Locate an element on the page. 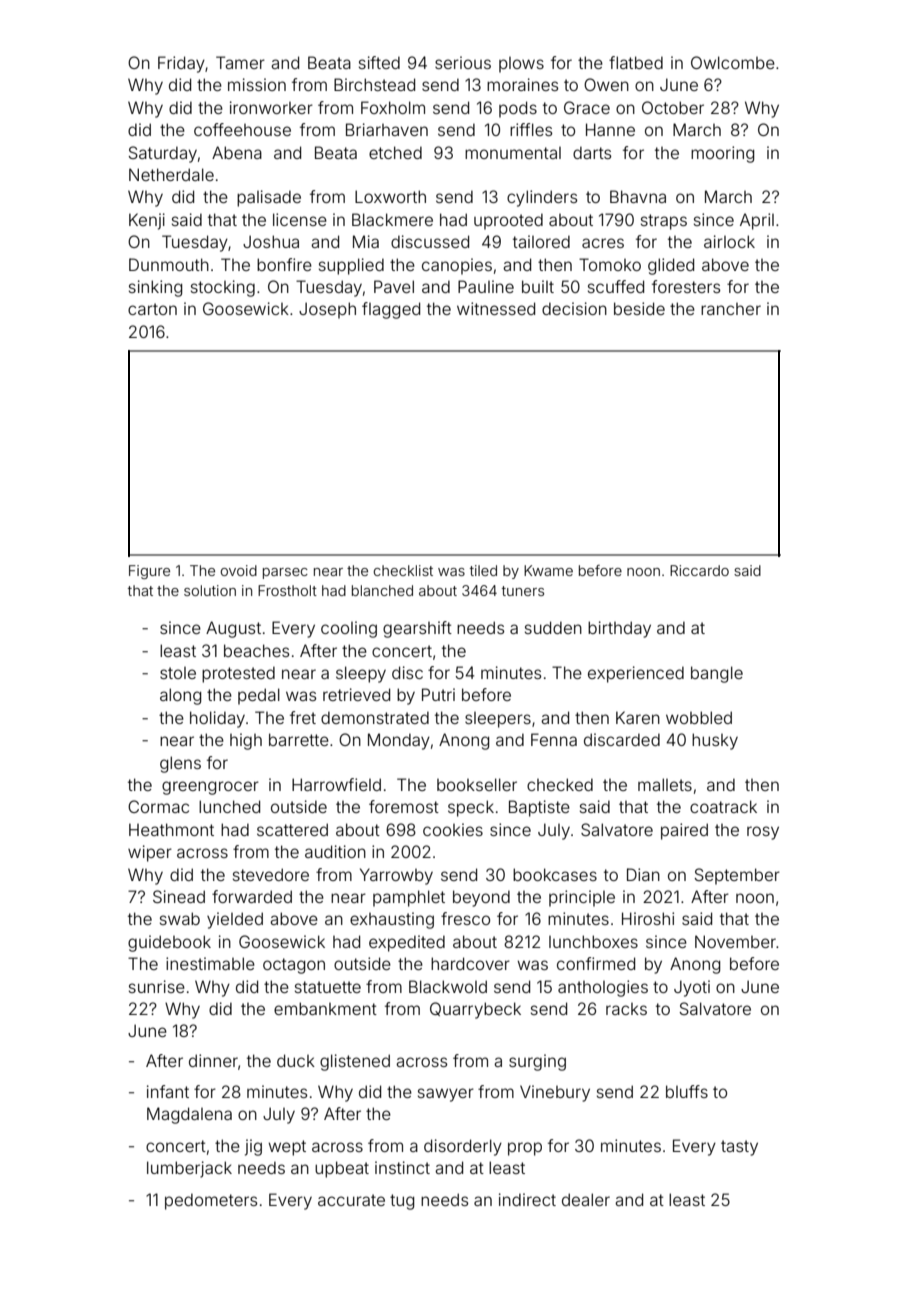 The width and height of the document is (908, 1316). coffeehouse is located at coordinates (242, 129).
